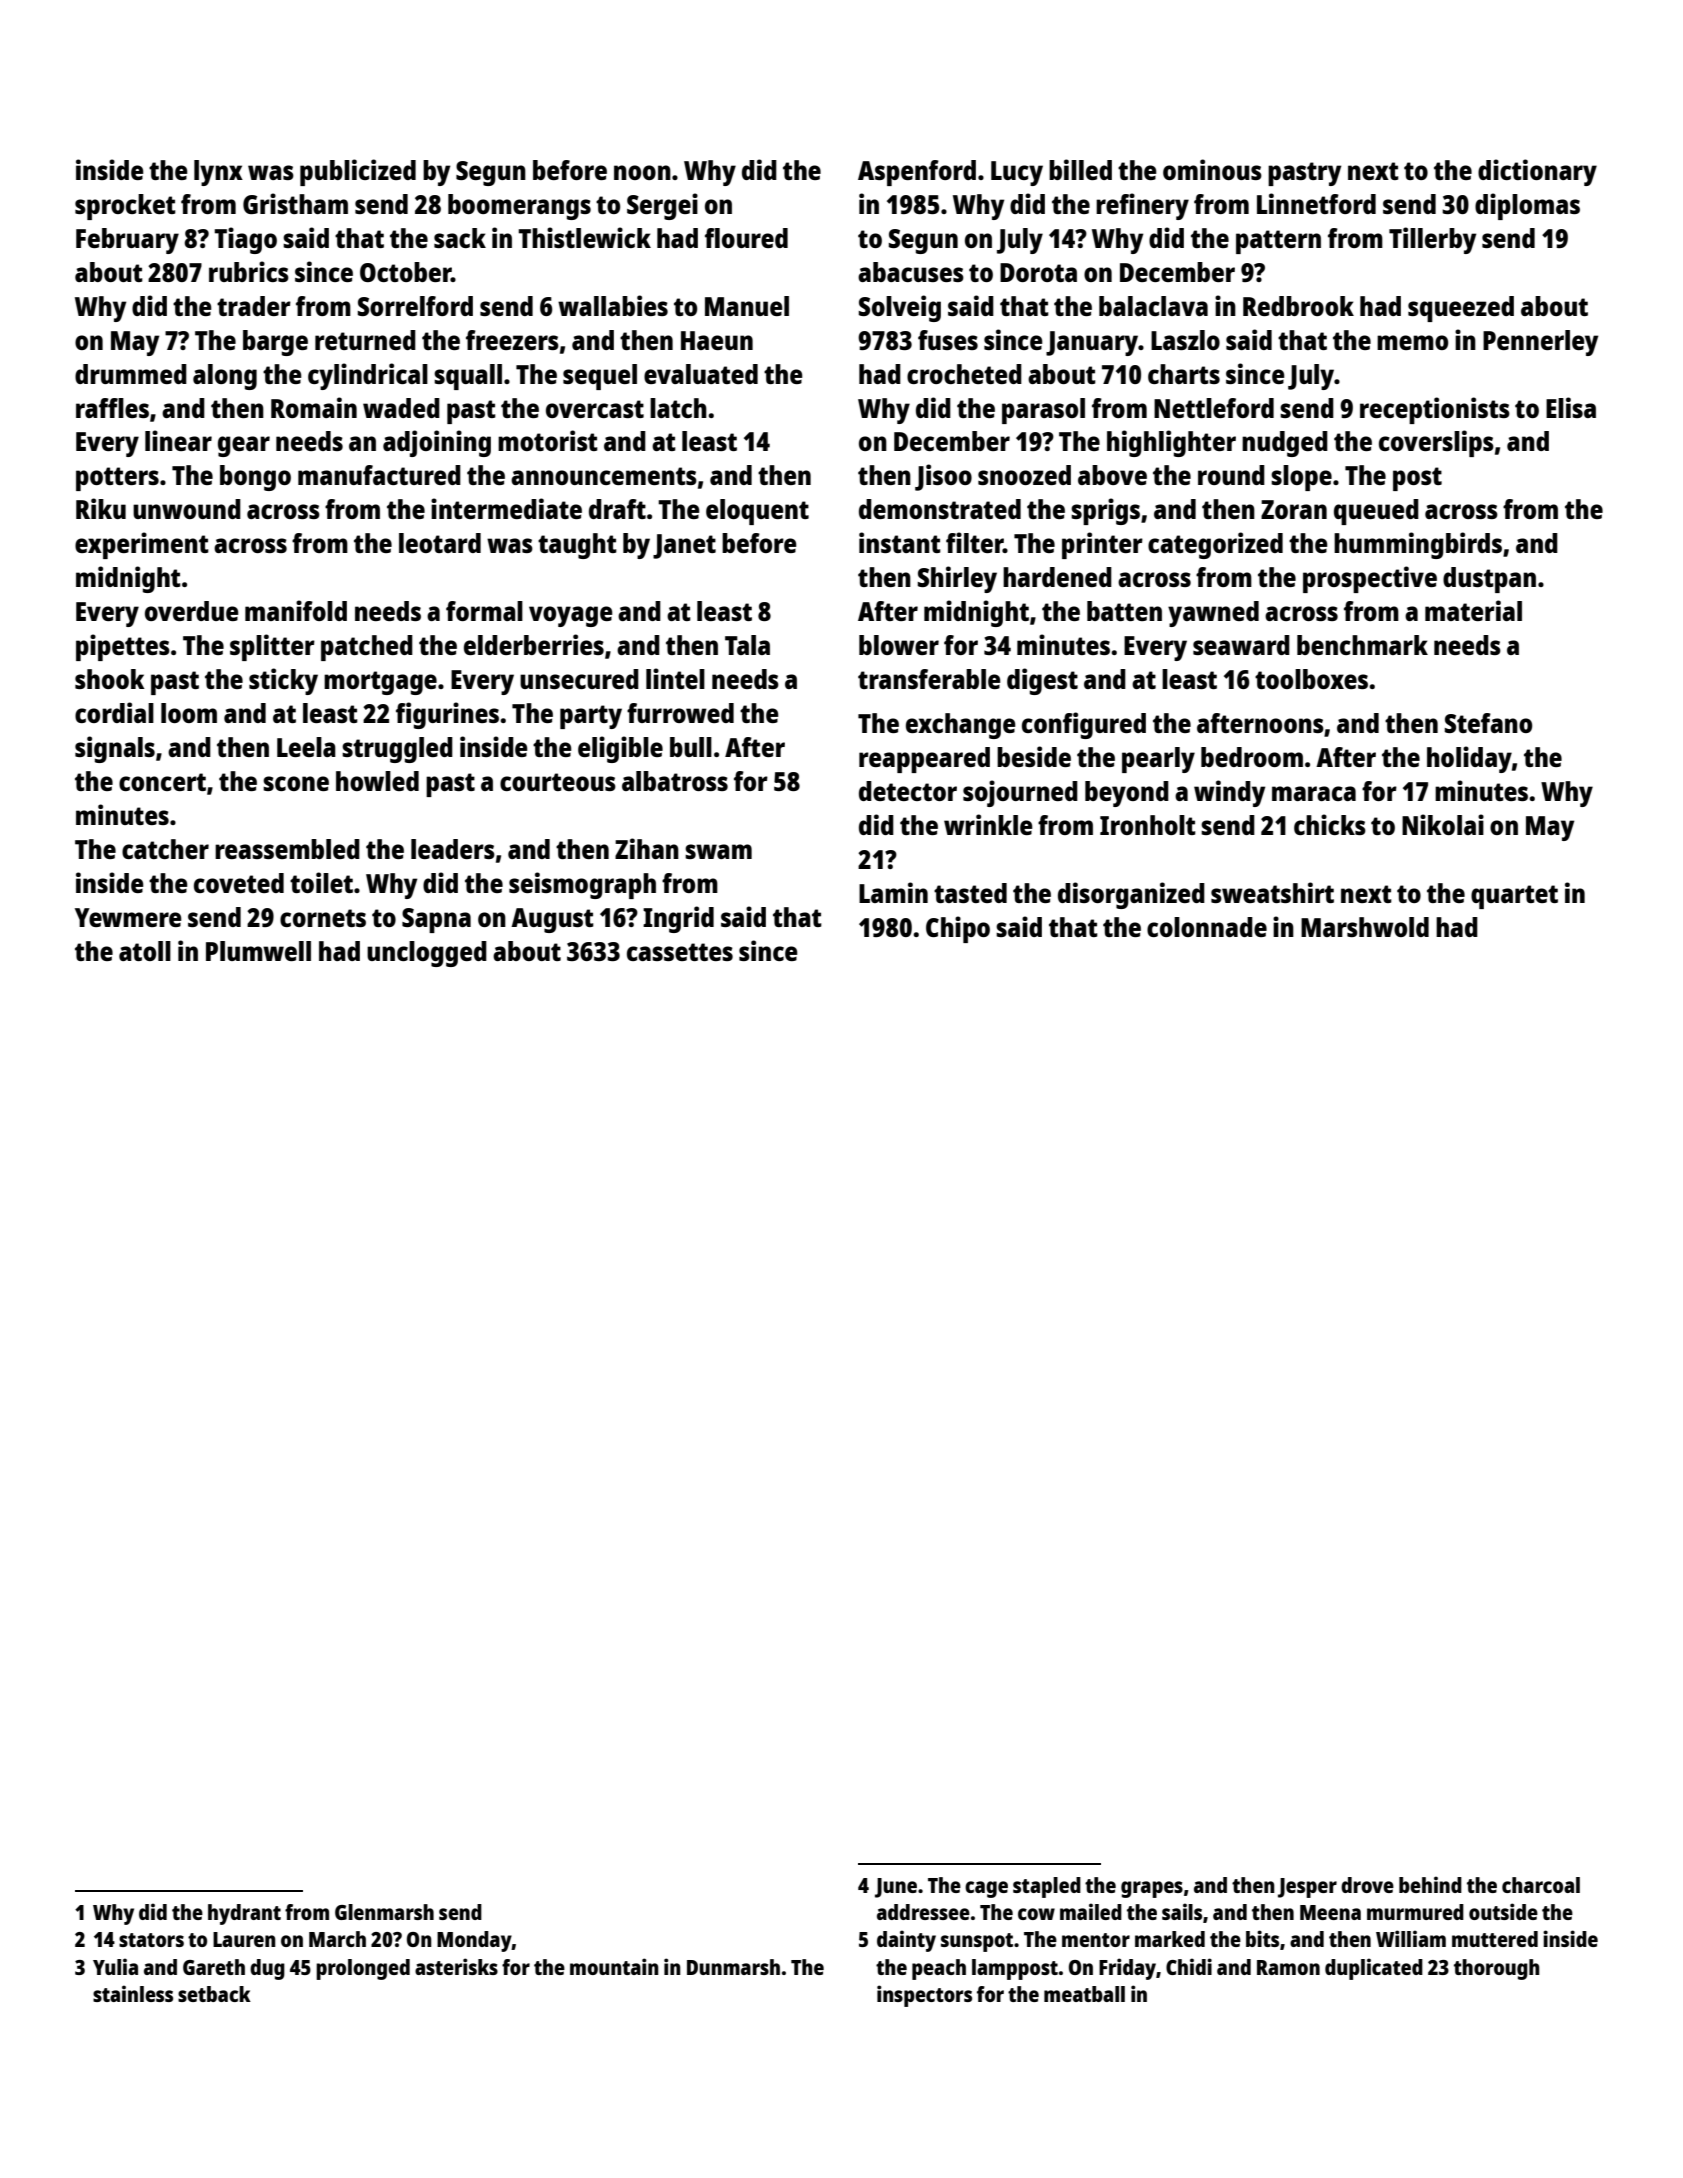 Image resolution: width=1683 pixels, height=2178 pixels. I want to click on drove, so click(1367, 1885).
